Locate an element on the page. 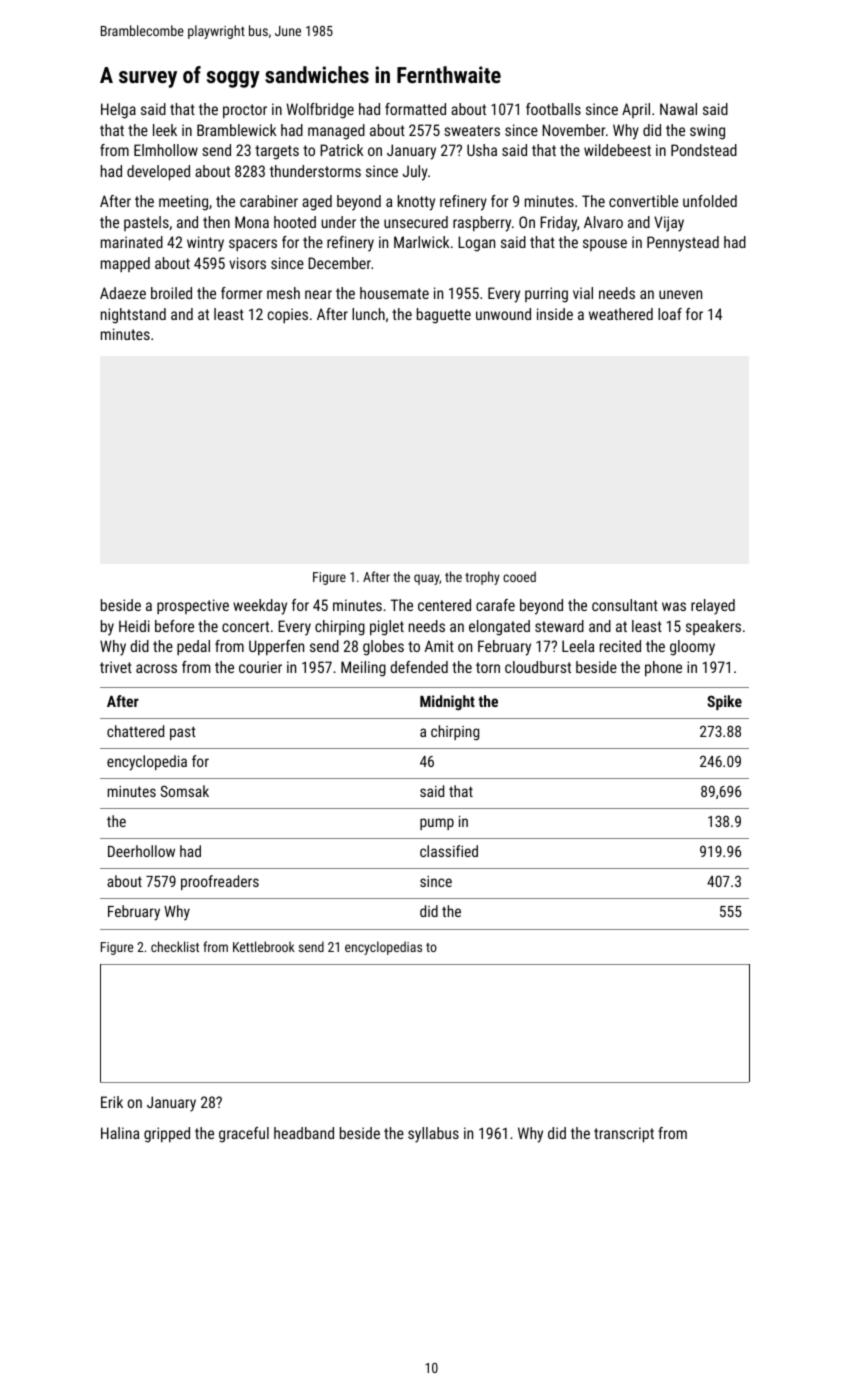  syllabus is located at coordinates (433, 1135).
